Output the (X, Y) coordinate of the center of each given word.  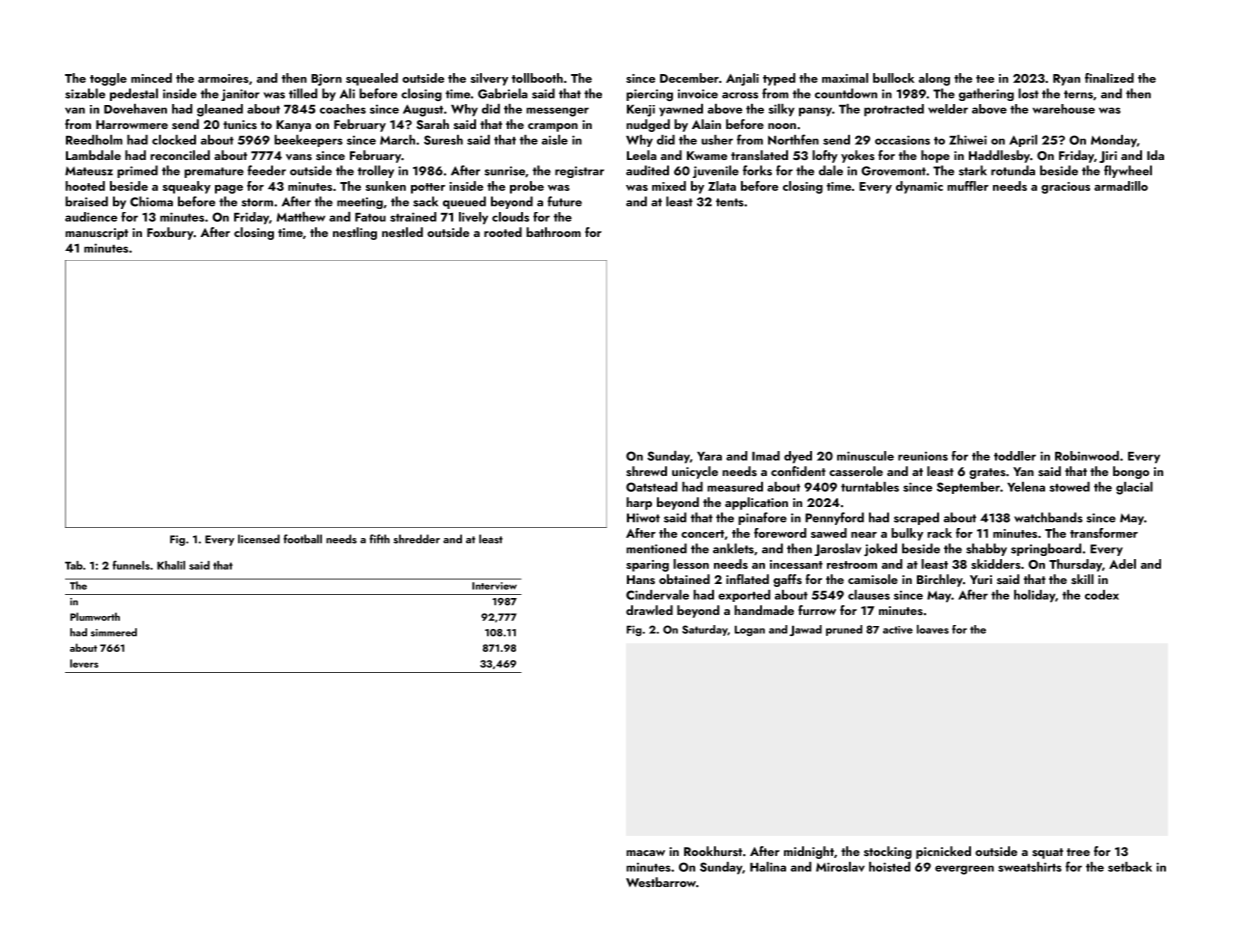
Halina (768, 867)
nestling (355, 233)
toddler (1015, 456)
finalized (1109, 78)
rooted (503, 232)
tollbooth (537, 78)
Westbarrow (661, 882)
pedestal (134, 94)
